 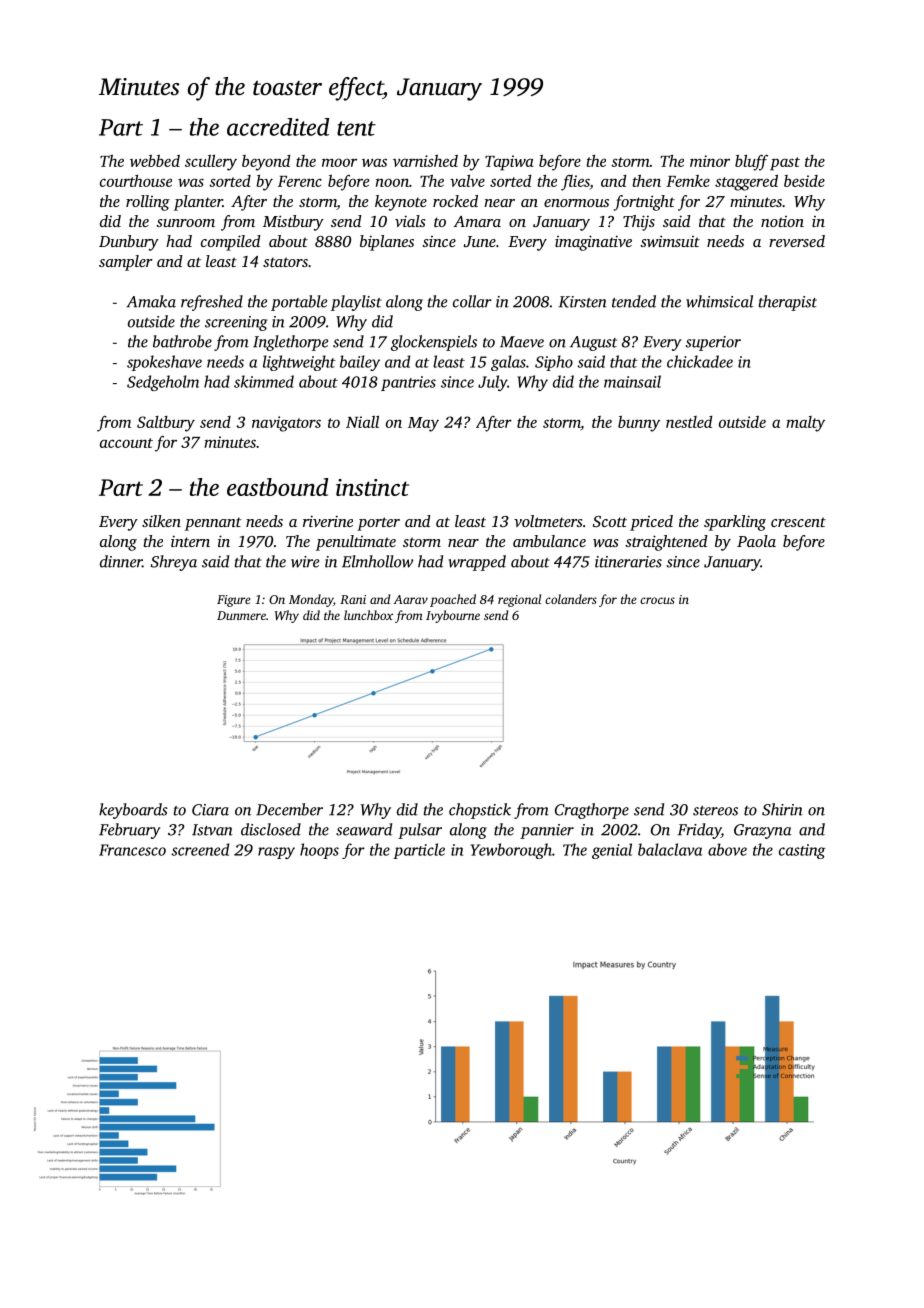 What do you see at coordinates (319, 851) in the document?
I see `hoops` at bounding box center [319, 851].
